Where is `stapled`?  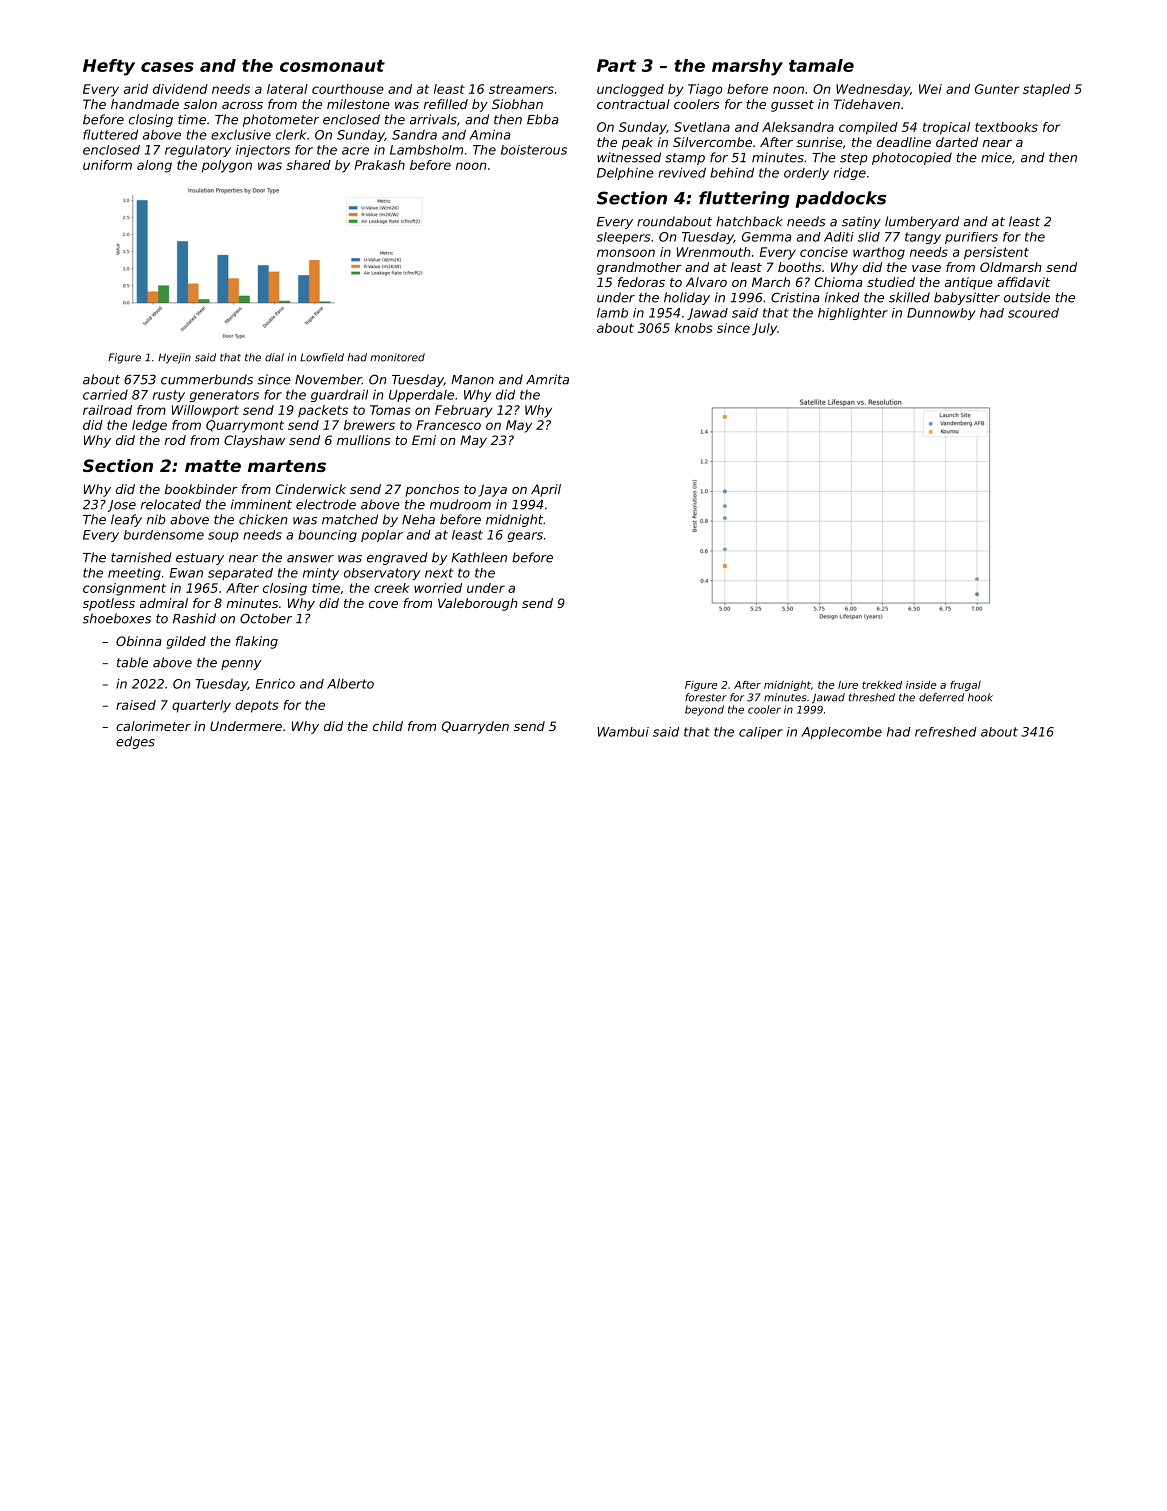 stapled is located at coordinates (1046, 90).
